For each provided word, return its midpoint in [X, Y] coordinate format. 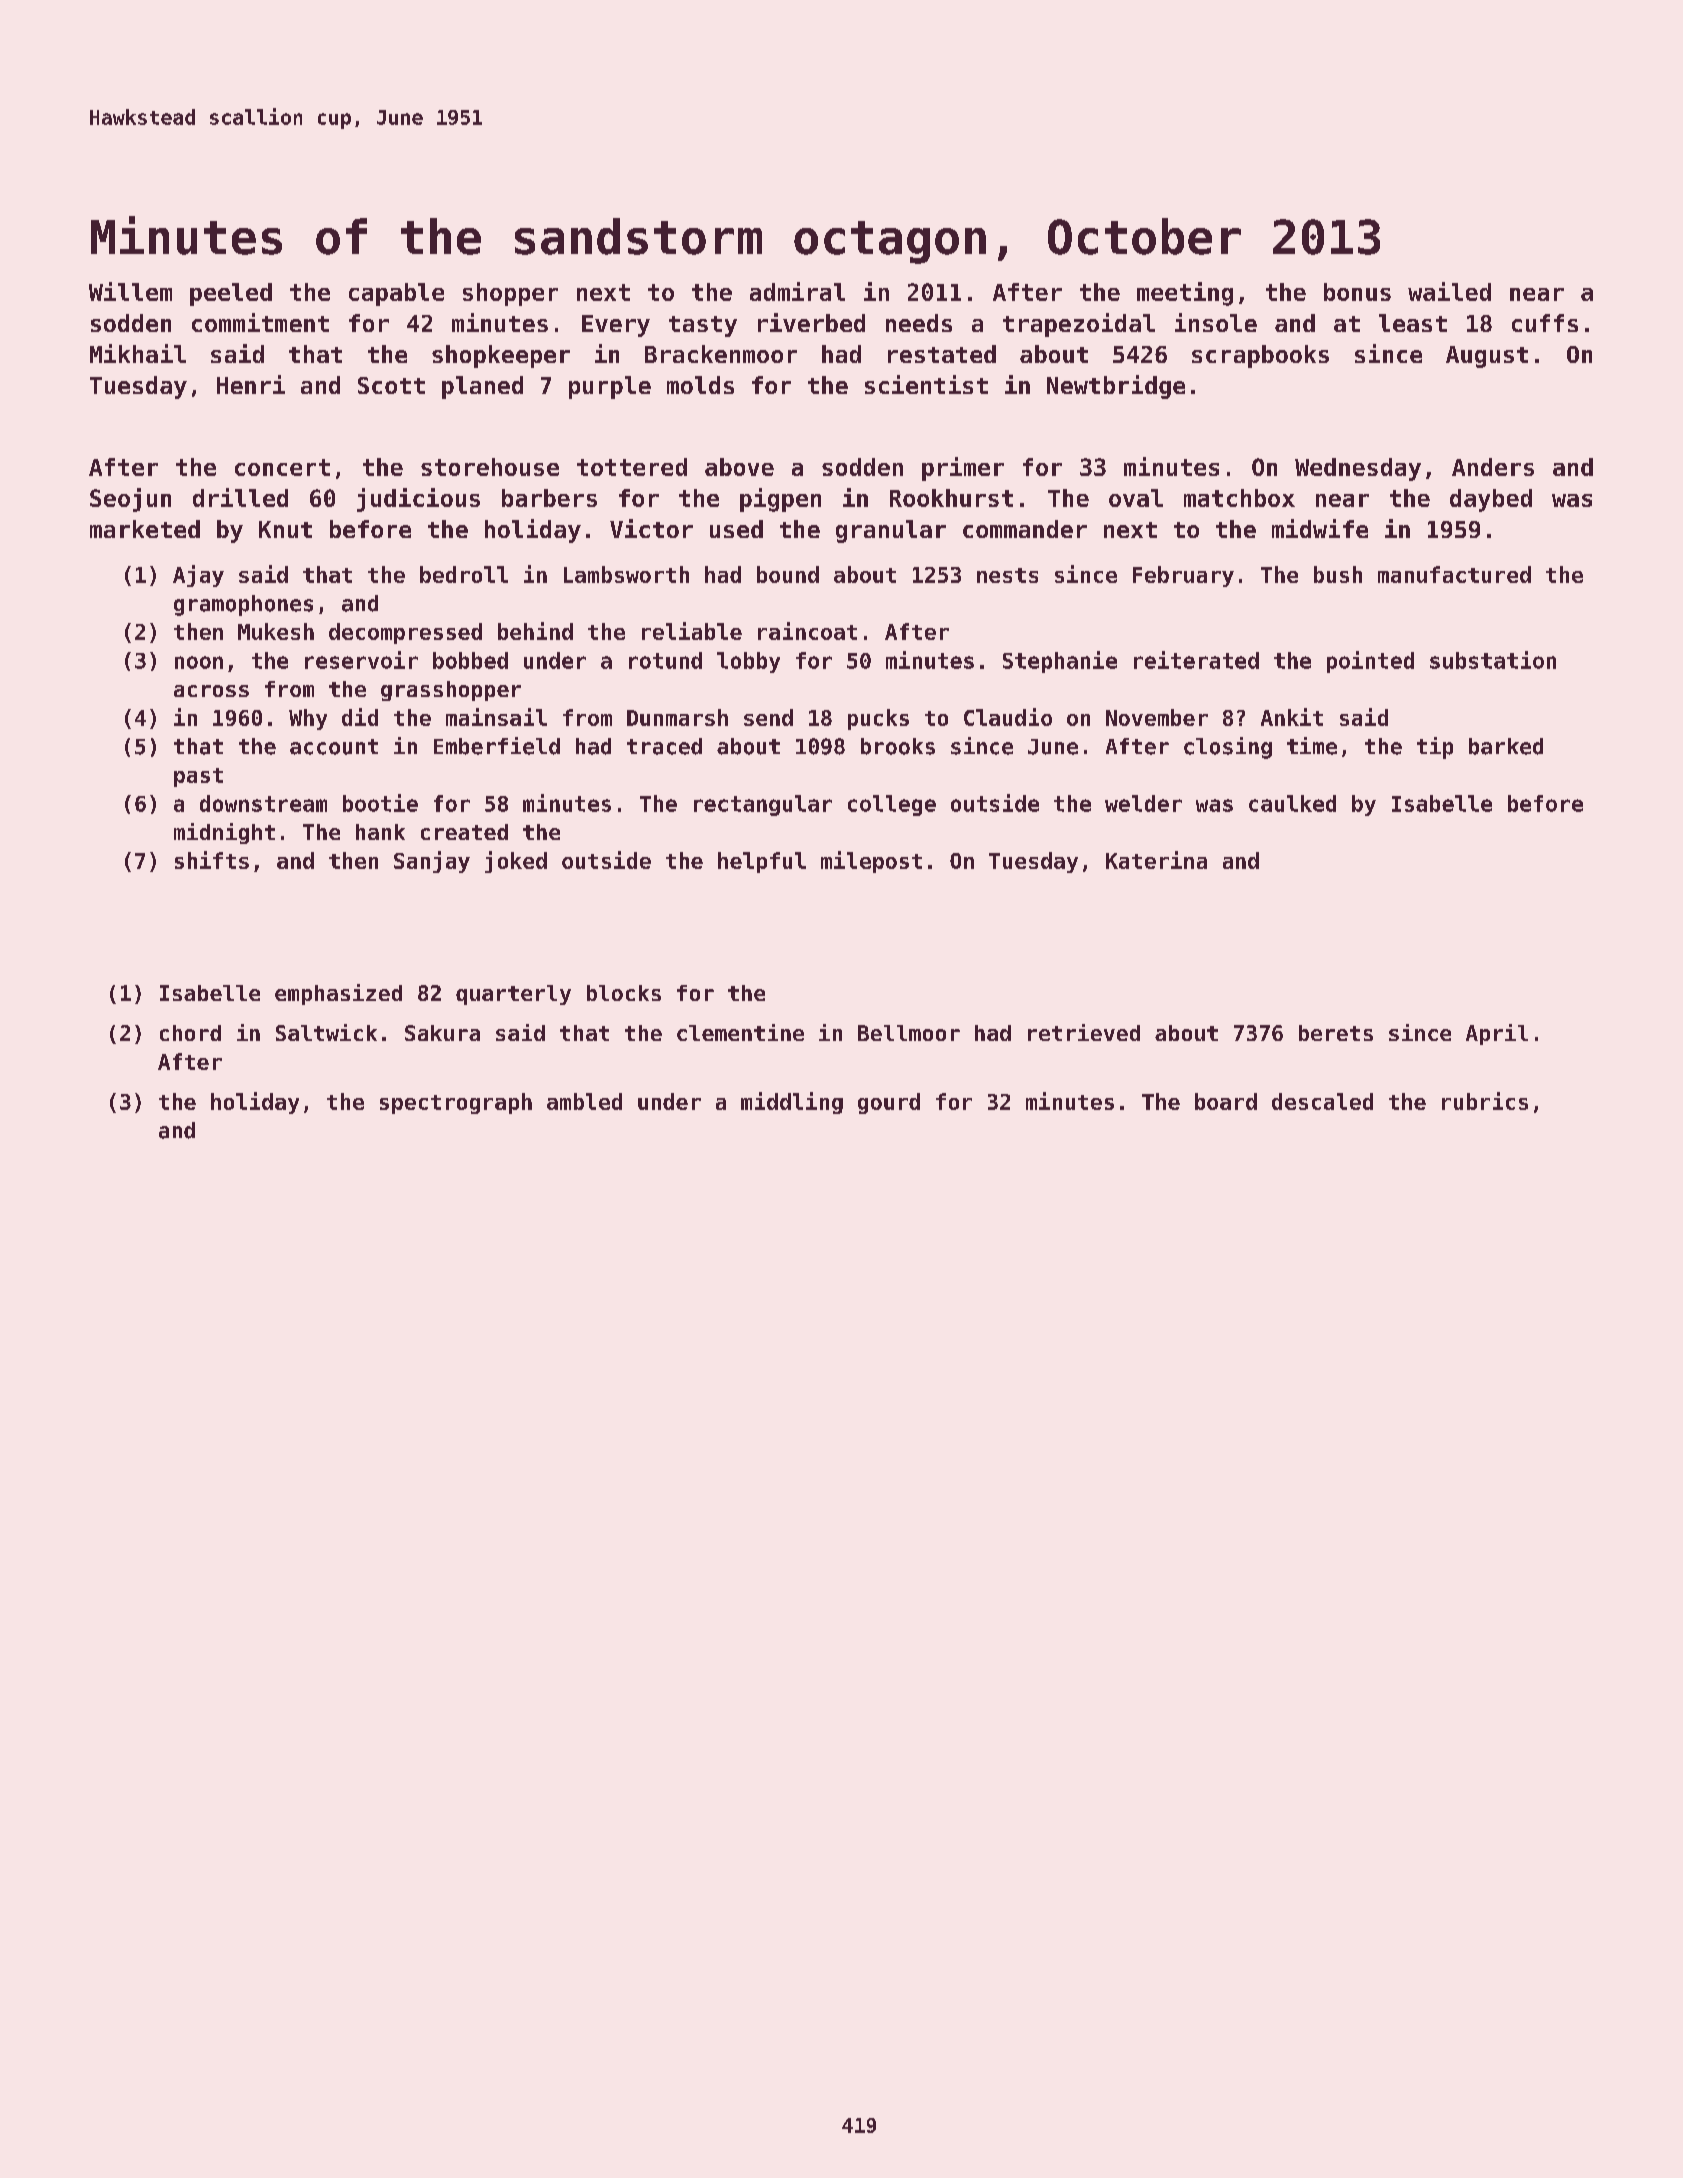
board [1226, 1101]
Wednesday [1358, 469]
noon [199, 662]
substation [1493, 660]
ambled [584, 1101]
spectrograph [456, 1103]
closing [1228, 748]
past [198, 777]
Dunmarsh [677, 717]
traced [664, 746]
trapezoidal [1079, 325]
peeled [231, 294]
